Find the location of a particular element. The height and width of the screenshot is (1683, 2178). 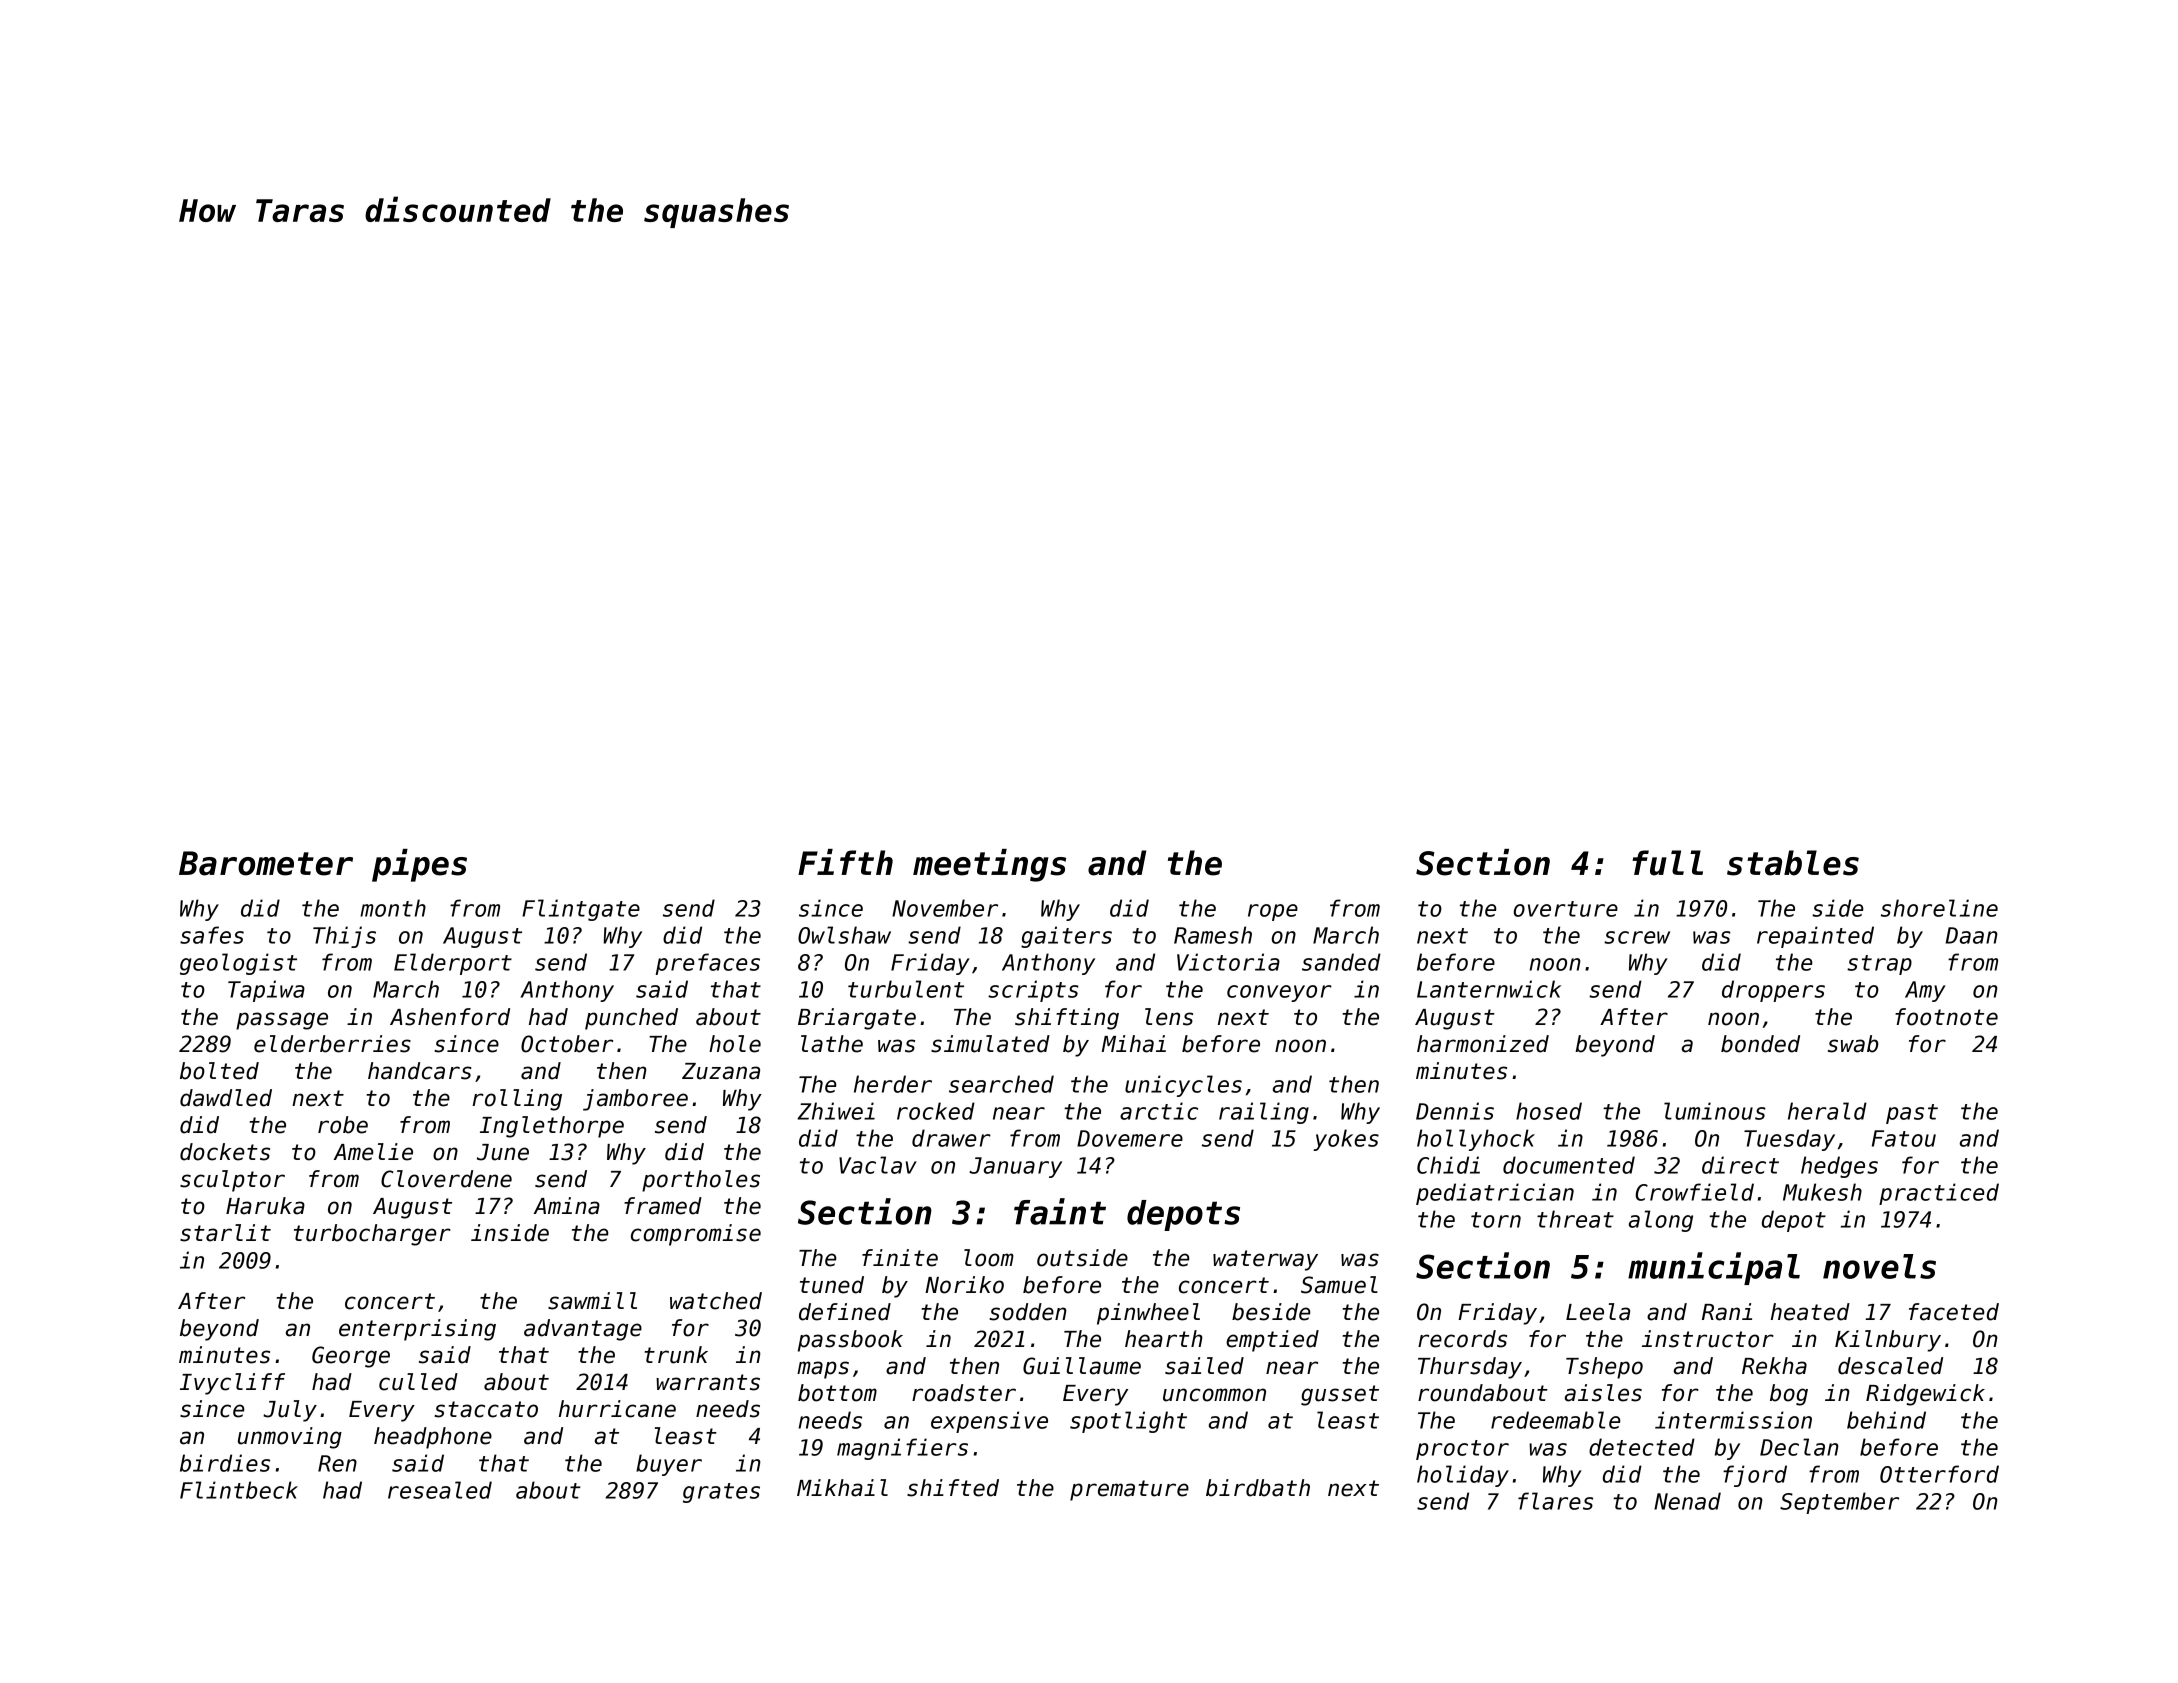

Amina is located at coordinates (566, 1206).
